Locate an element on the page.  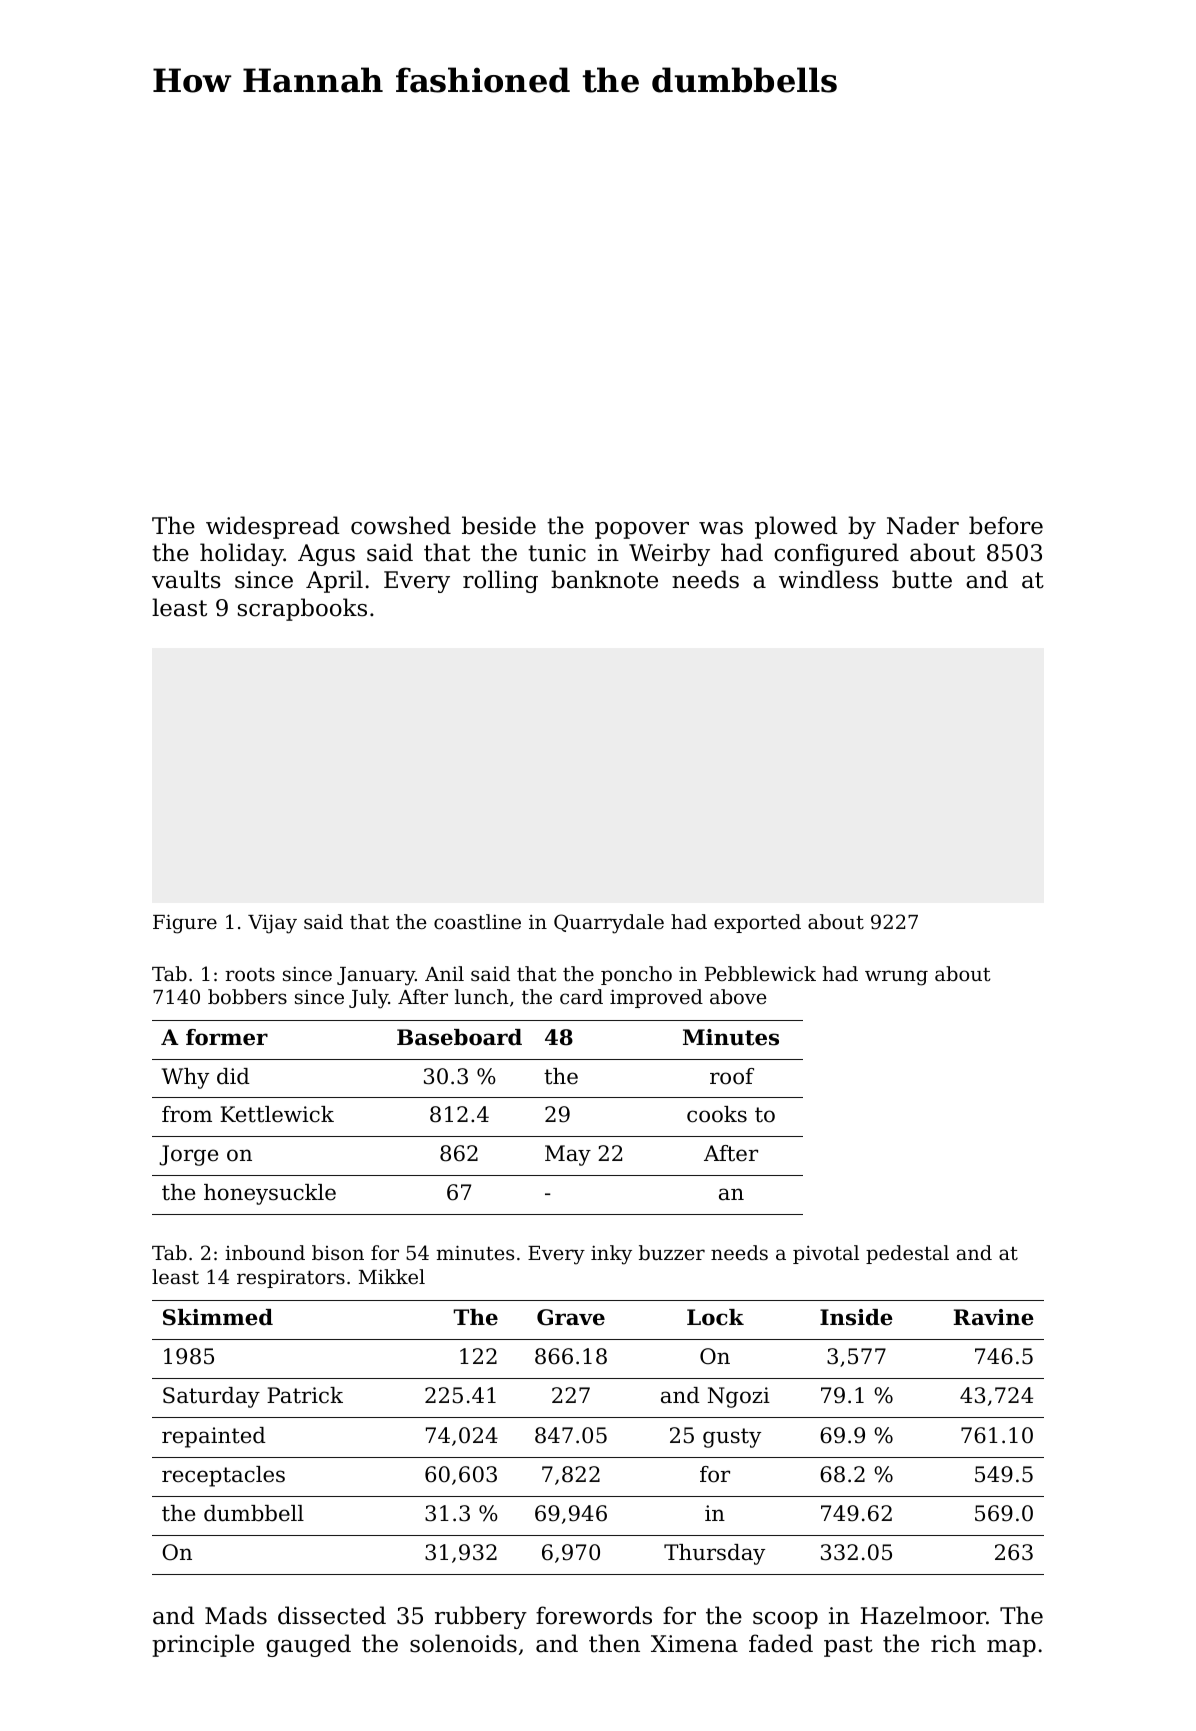
scrapbooks is located at coordinates (302, 609).
